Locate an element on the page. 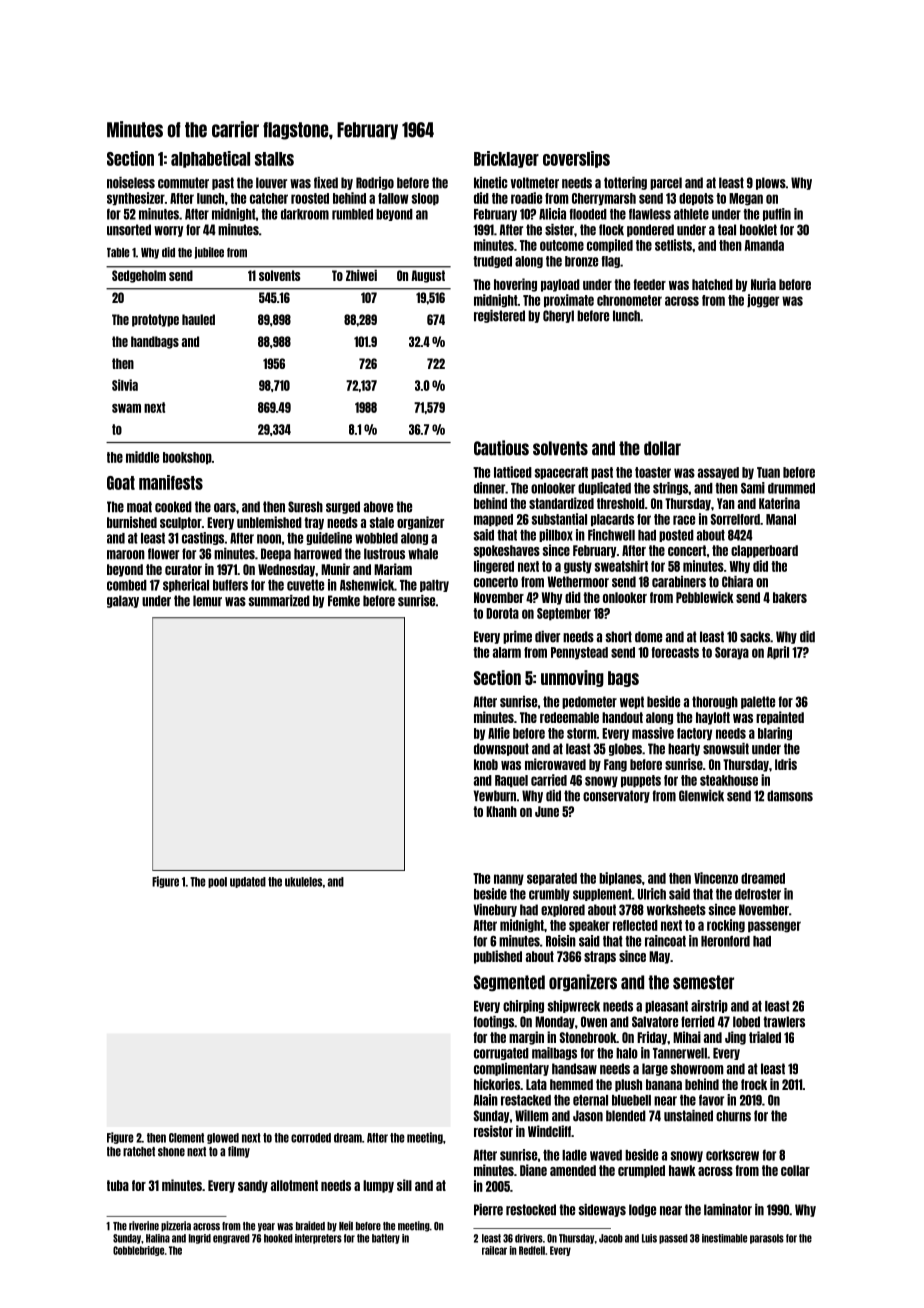  roadie is located at coordinates (526, 198).
